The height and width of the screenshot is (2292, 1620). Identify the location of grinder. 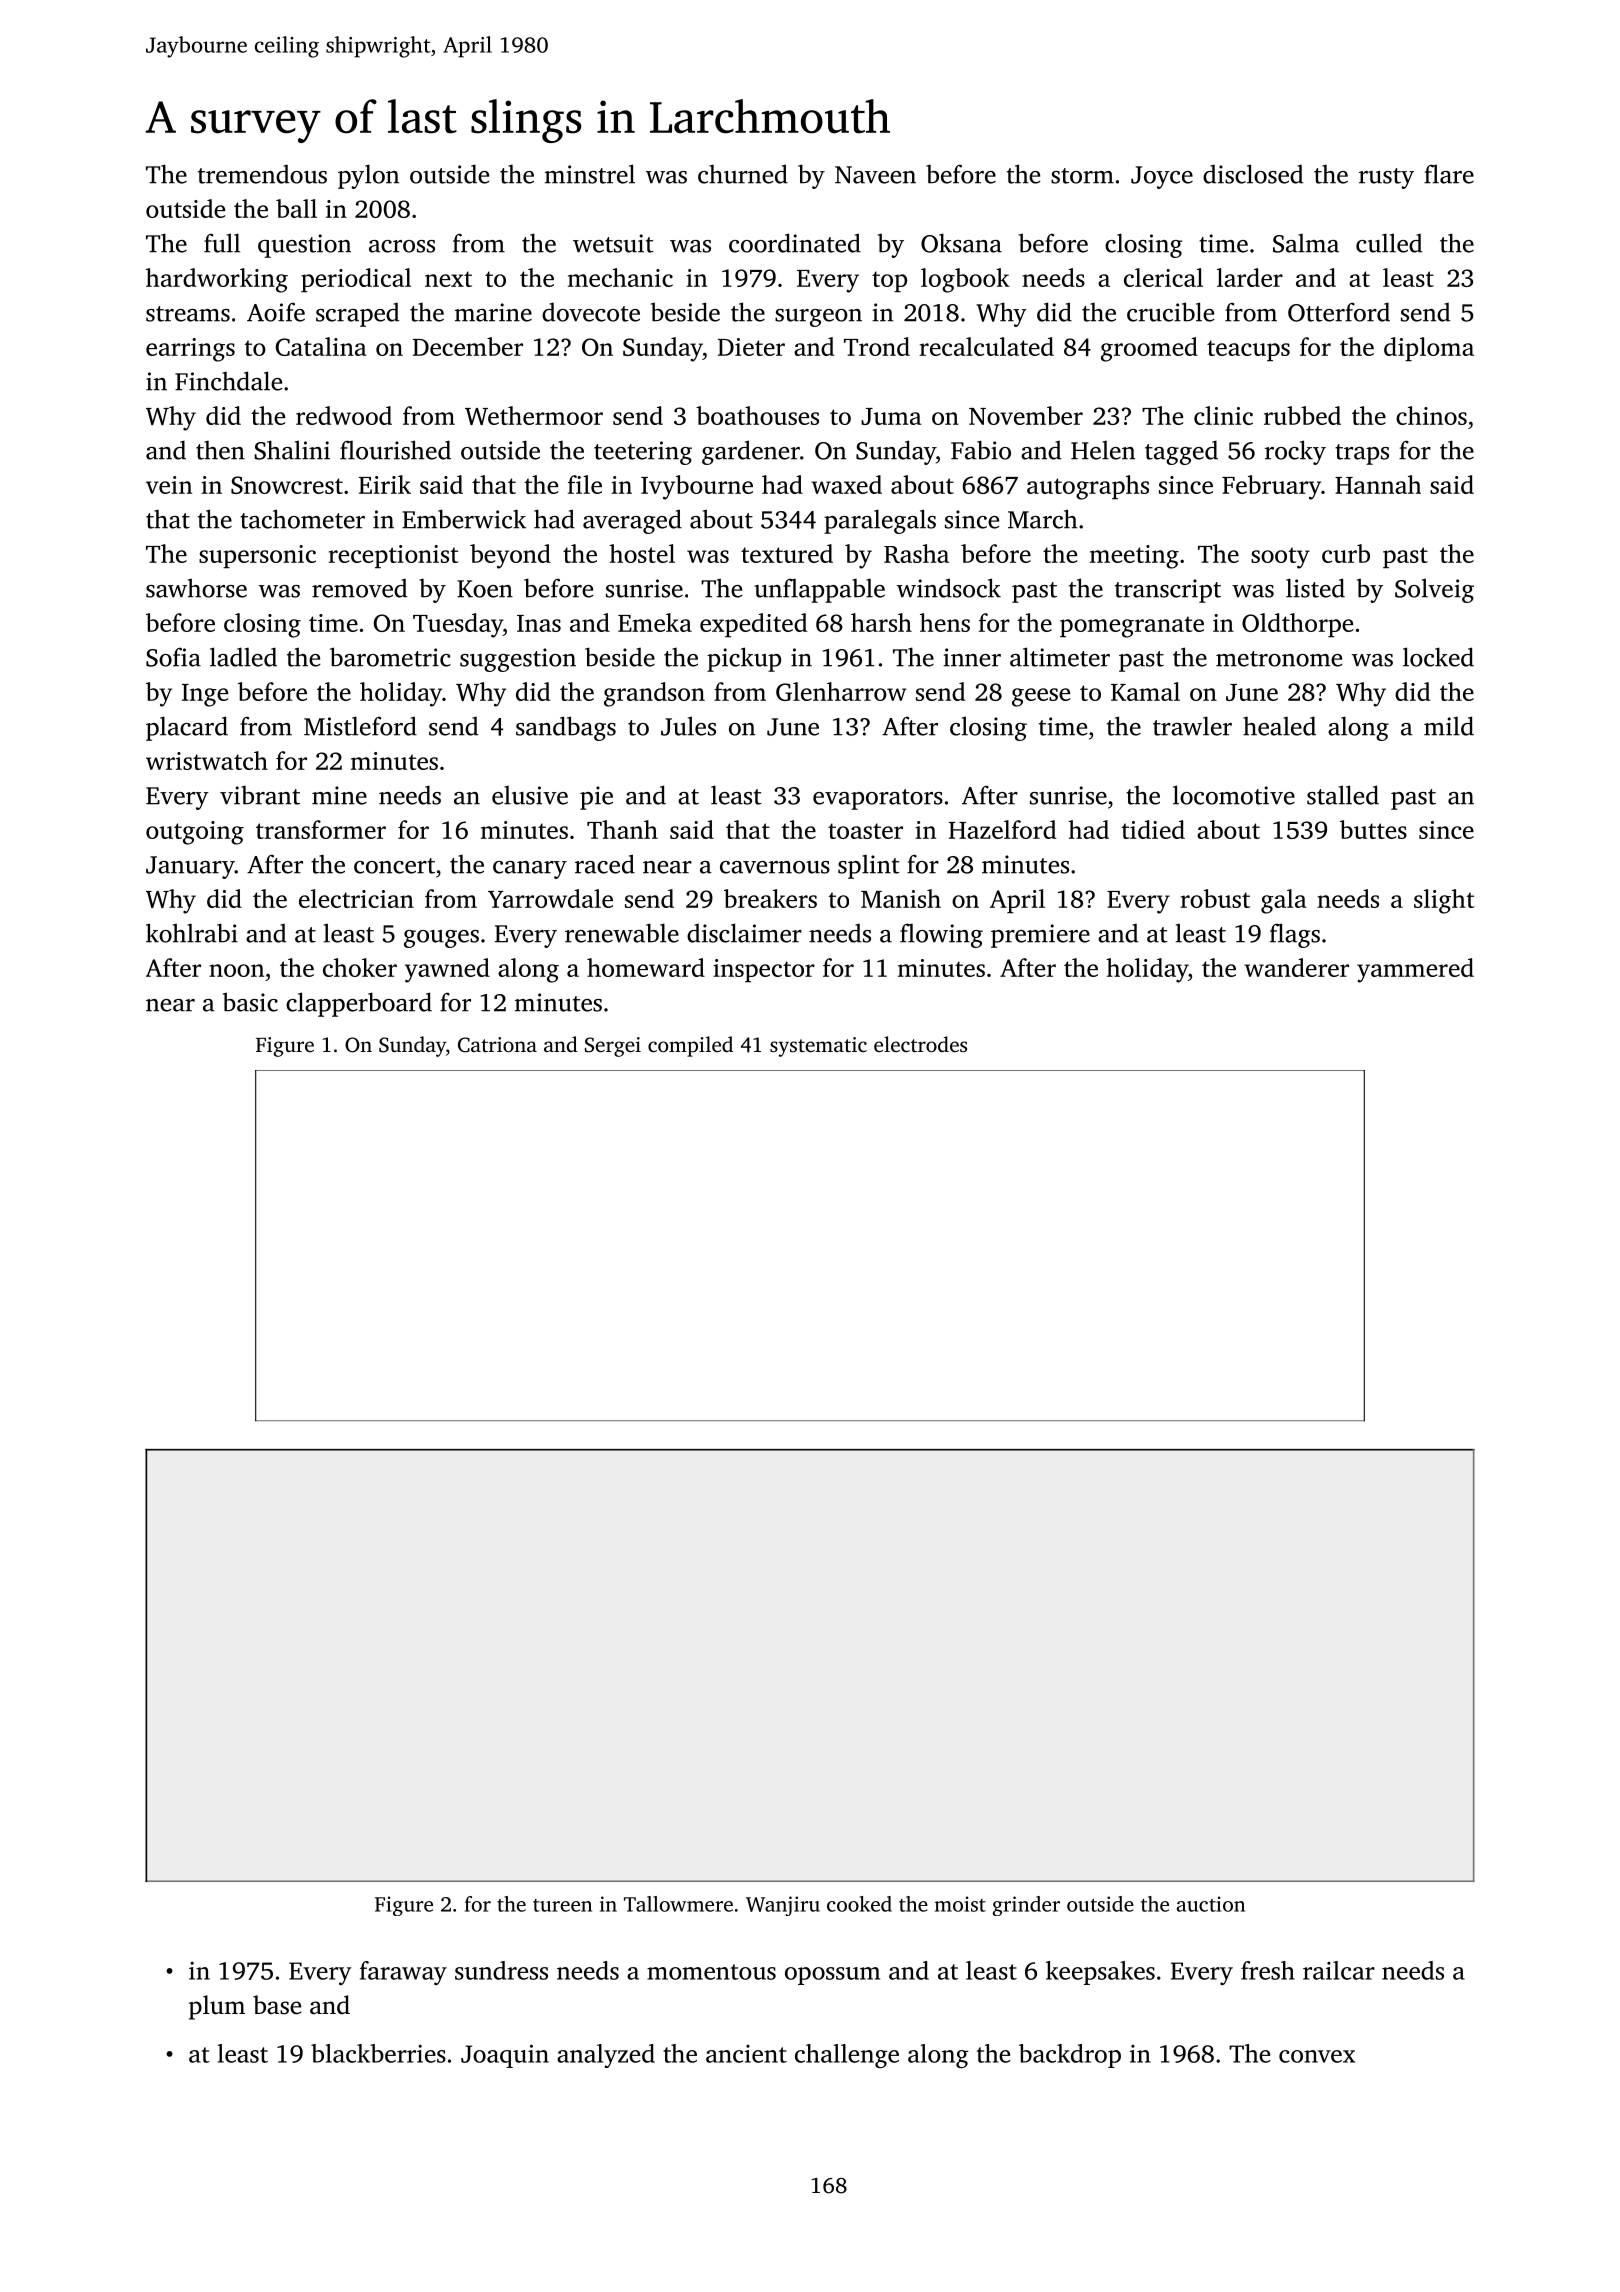
(1026, 1906).
